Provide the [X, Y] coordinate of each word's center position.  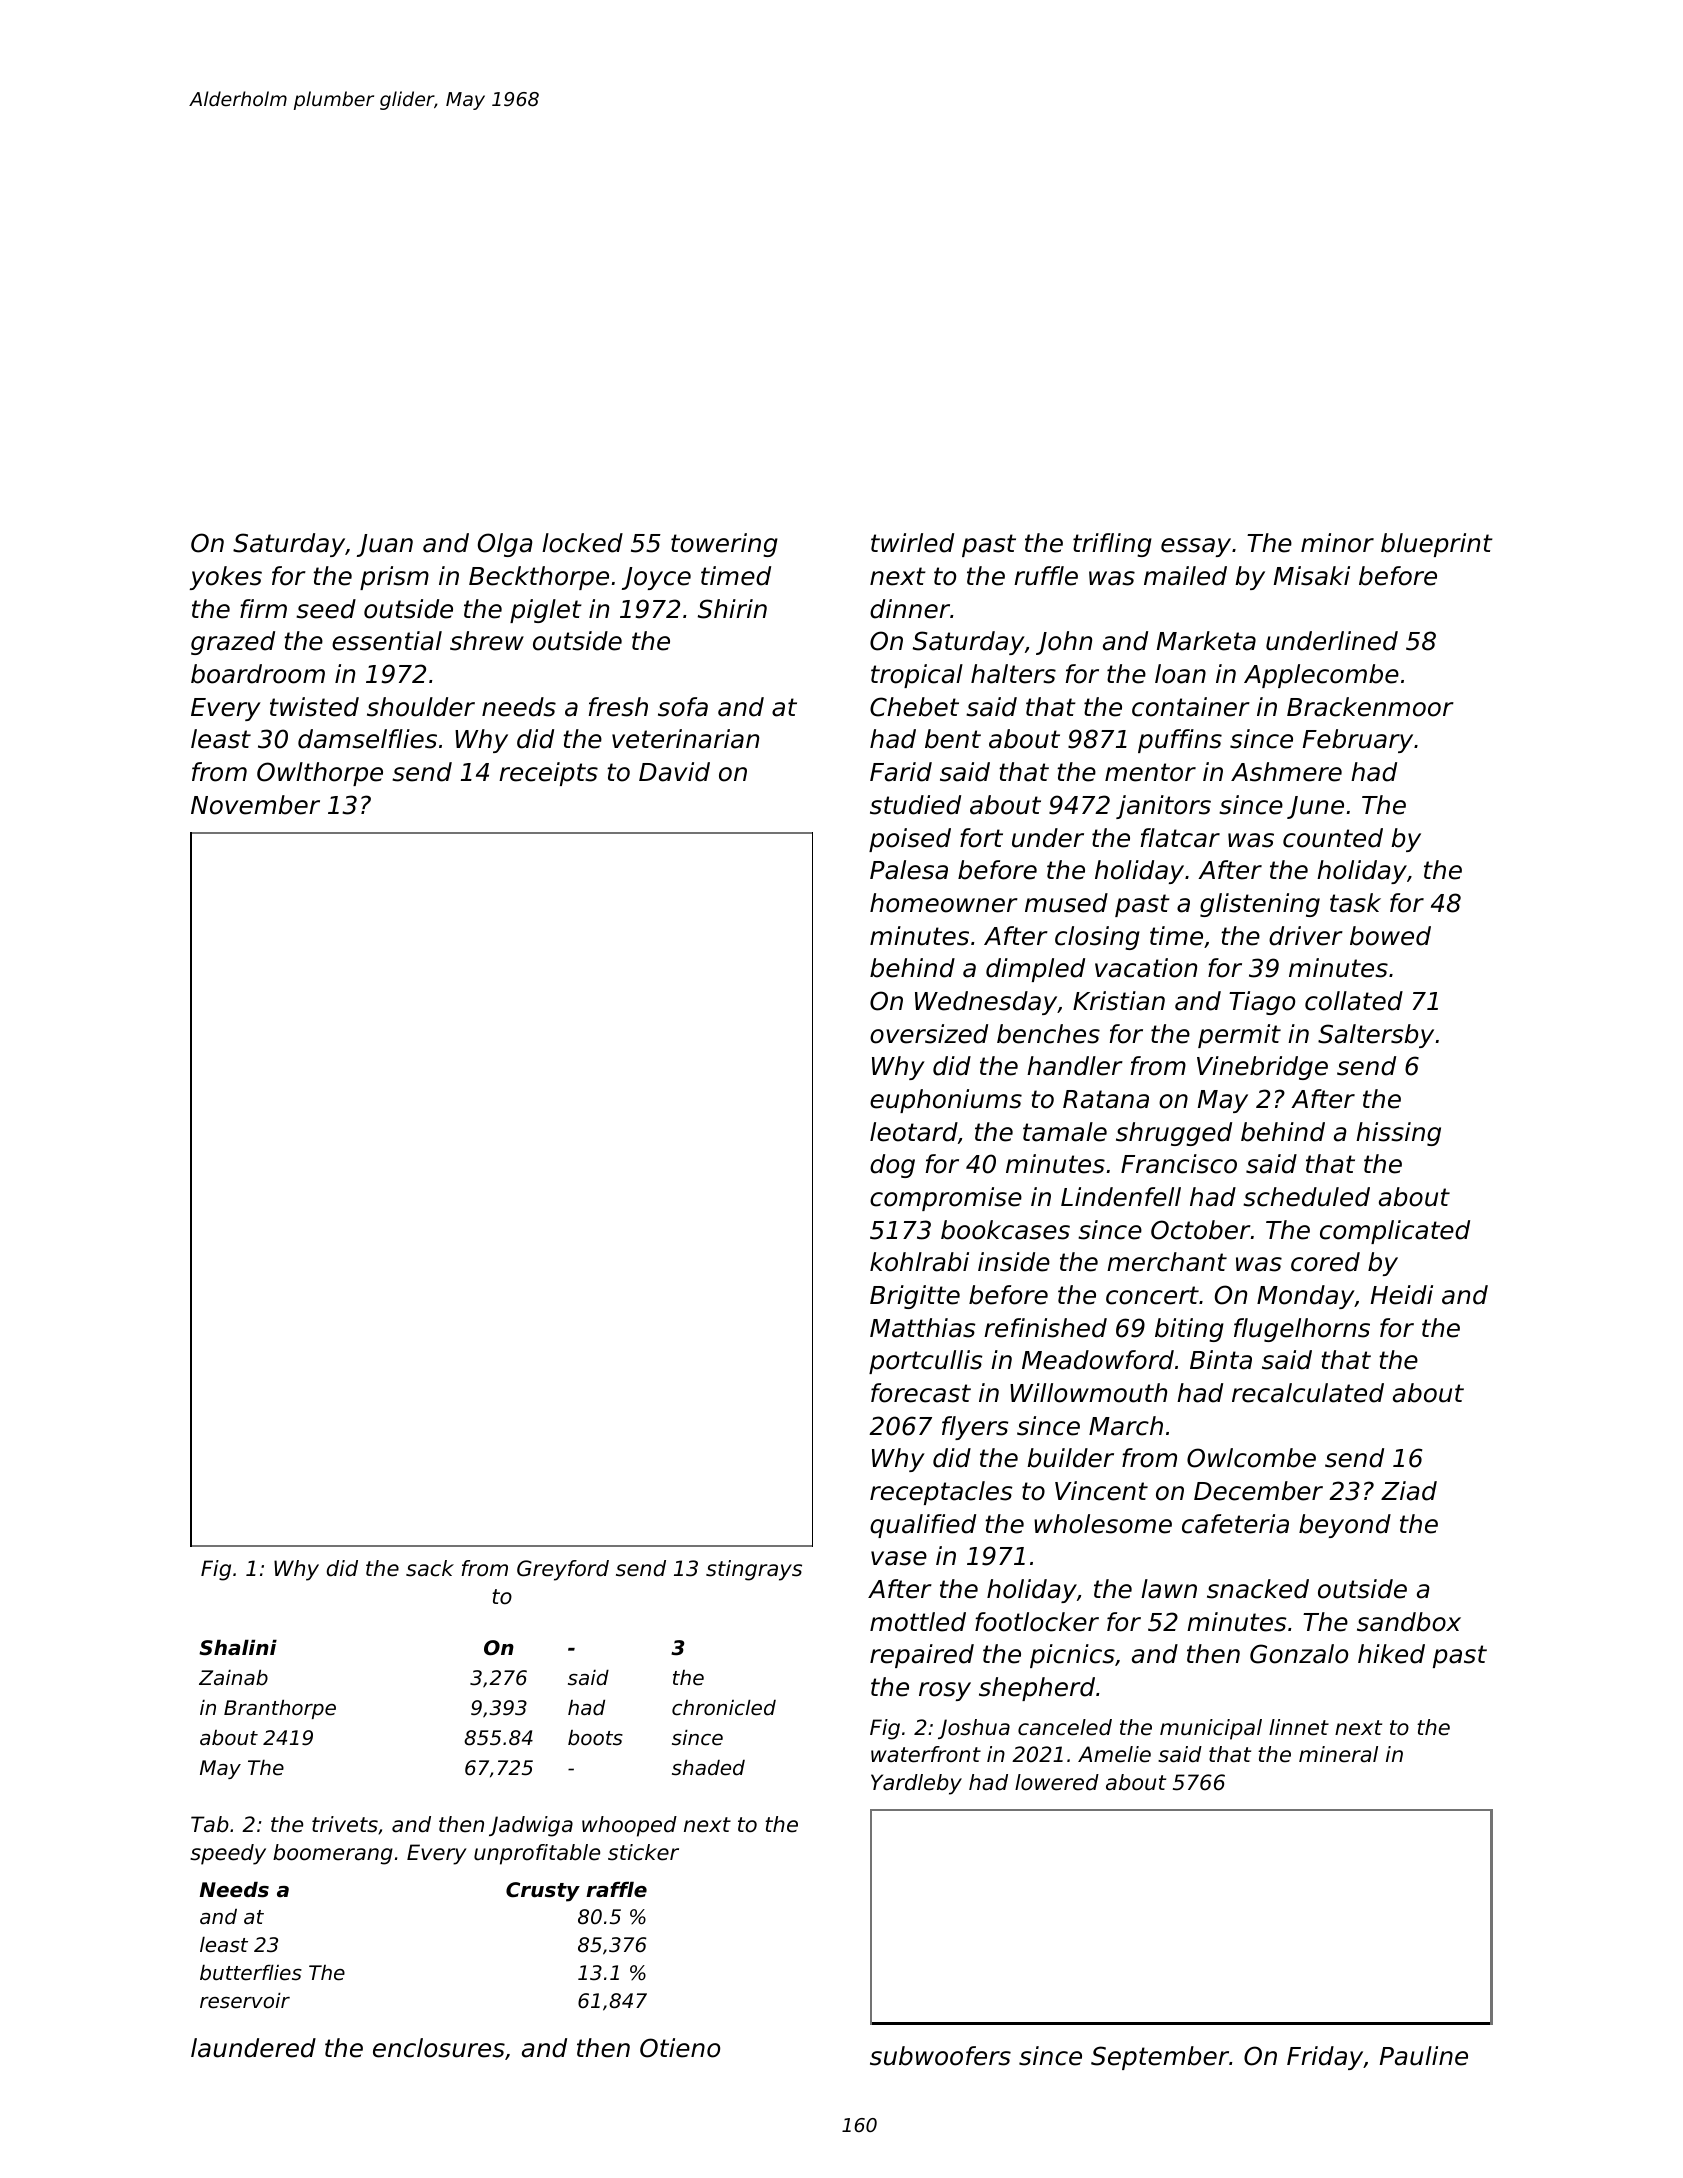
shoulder [421, 707]
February [1358, 741]
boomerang [333, 1854]
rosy [945, 1691]
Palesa [909, 870]
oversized [929, 1034]
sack [430, 1568]
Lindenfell [1121, 1197]
